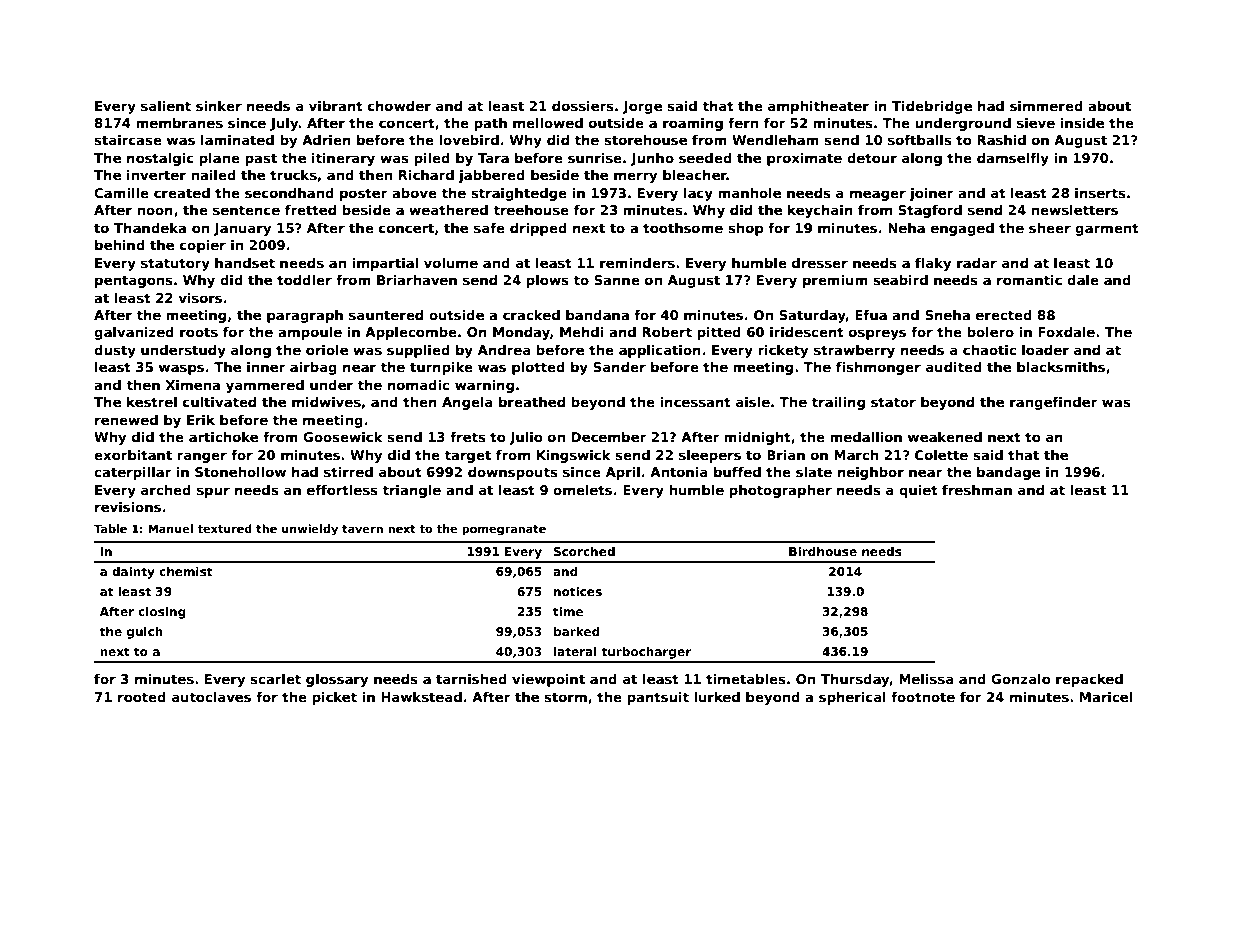 The width and height of the page is (1233, 952). What do you see at coordinates (223, 437) in the page?
I see `artichoke` at bounding box center [223, 437].
